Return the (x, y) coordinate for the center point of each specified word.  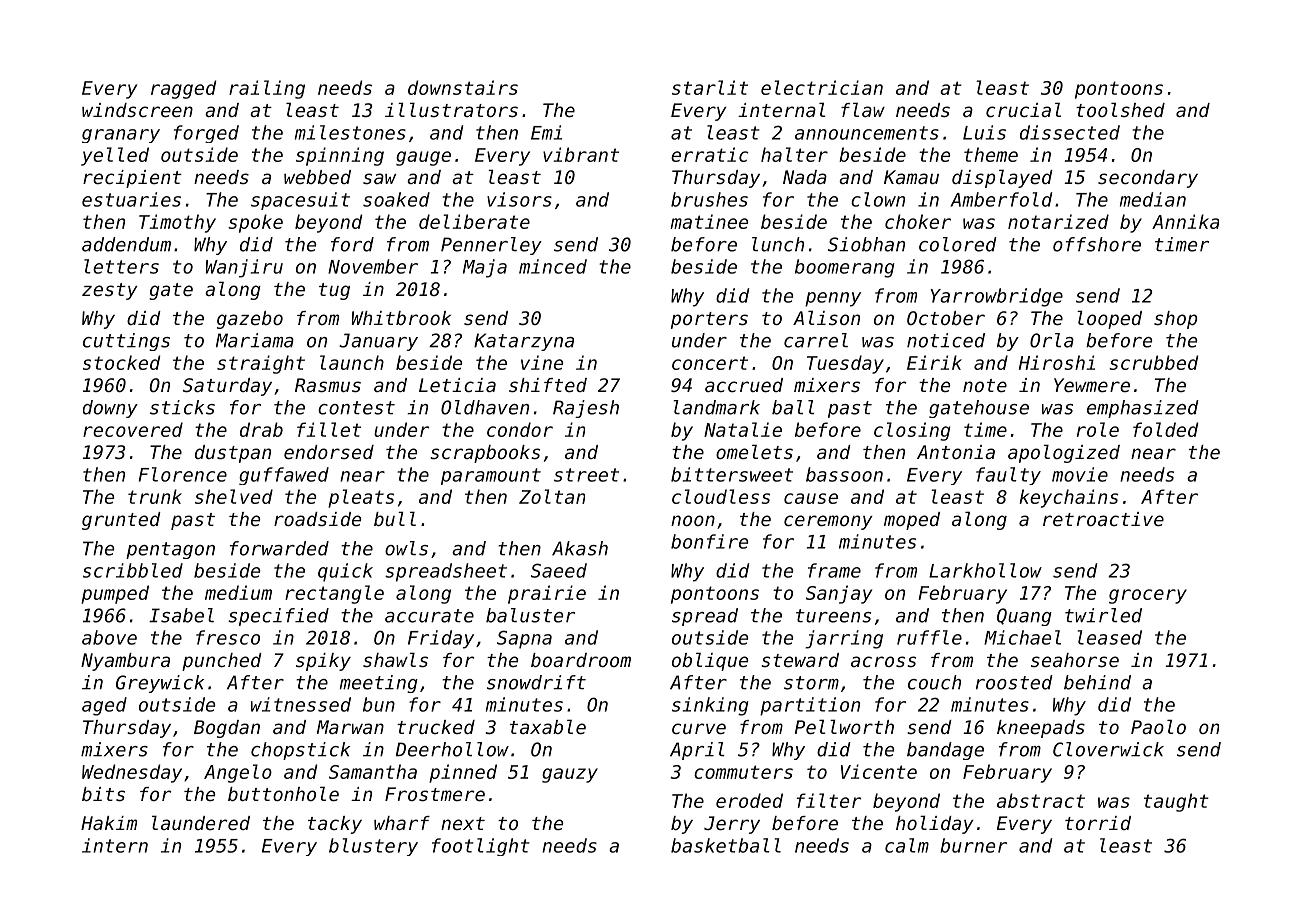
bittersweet (732, 474)
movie (1080, 474)
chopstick (300, 751)
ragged (183, 89)
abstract (1041, 800)
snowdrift (536, 682)
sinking (710, 706)
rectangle (334, 594)
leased (1110, 637)
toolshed (1120, 109)
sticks (182, 407)
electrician (822, 87)
